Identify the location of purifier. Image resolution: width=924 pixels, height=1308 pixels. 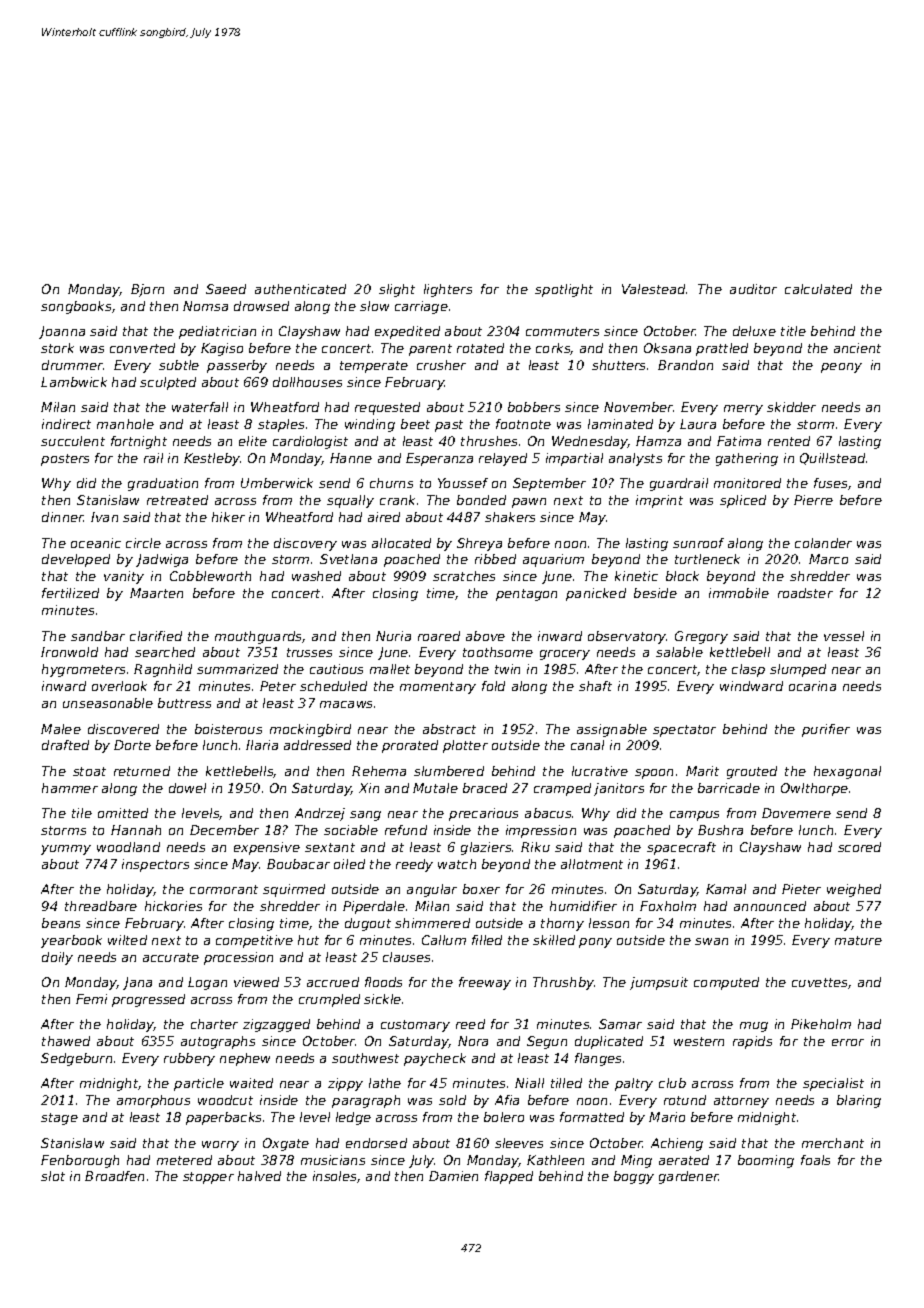
(826, 730).
